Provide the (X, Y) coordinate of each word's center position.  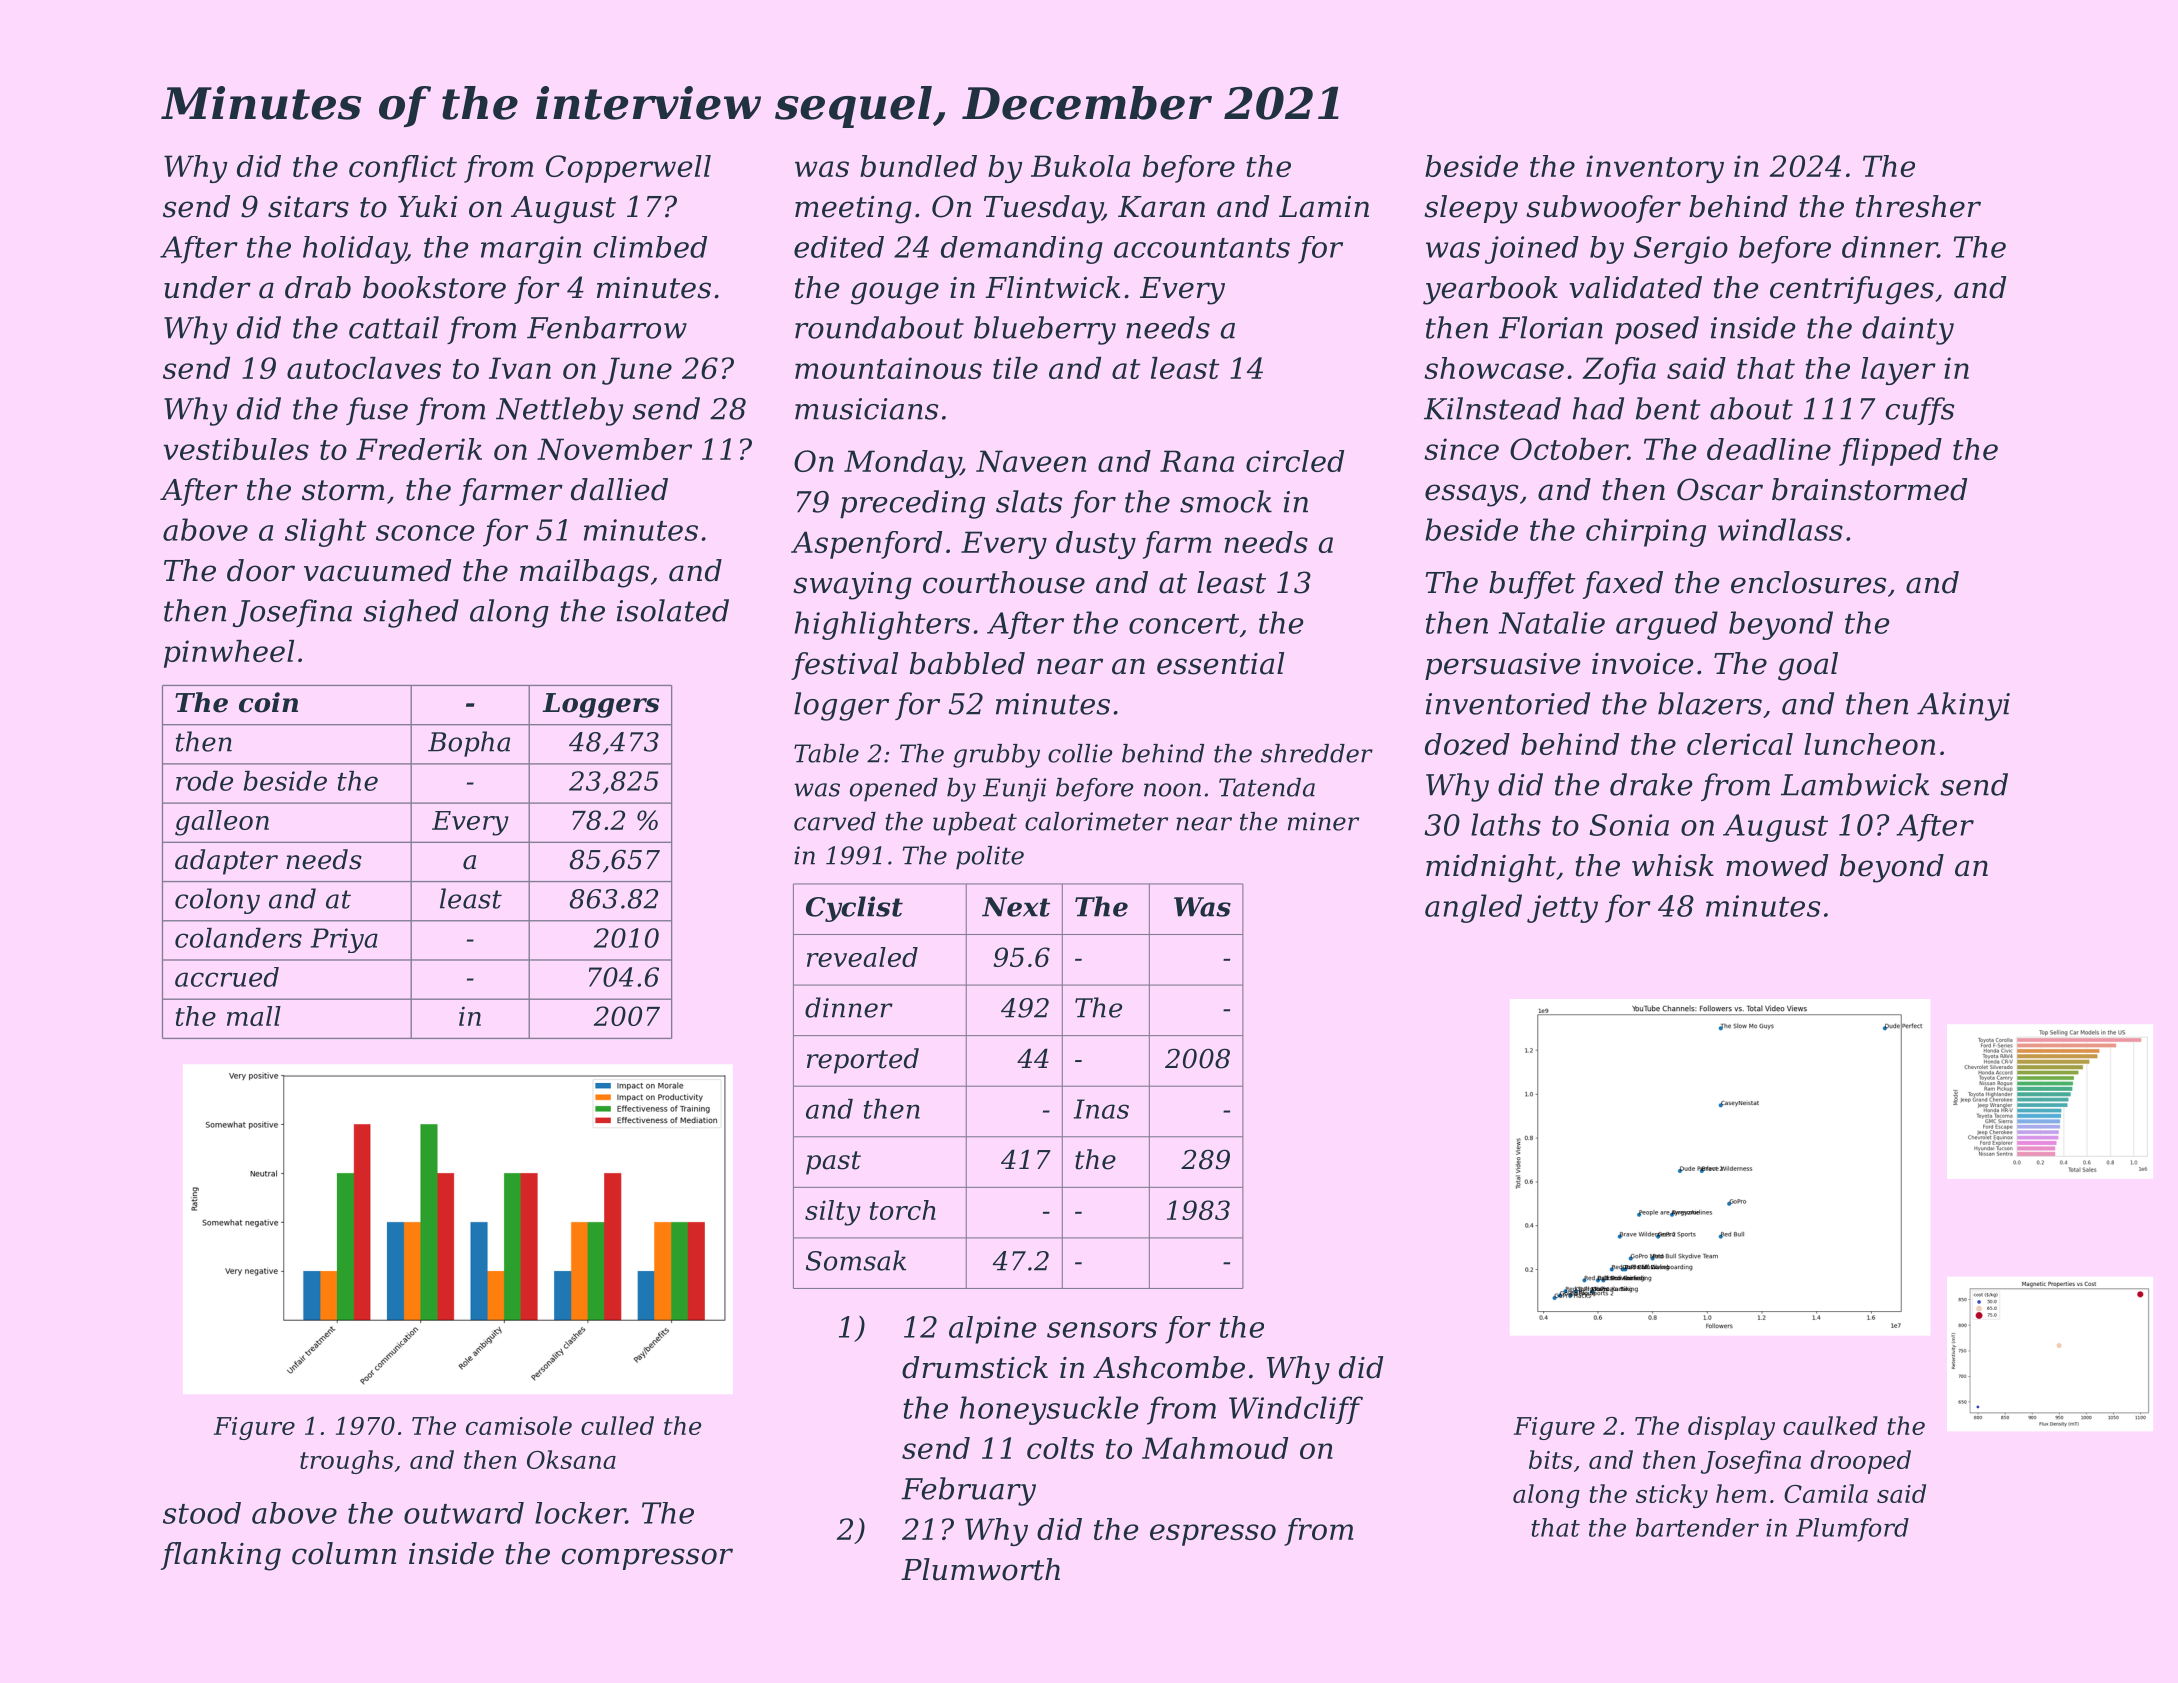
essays (1471, 495)
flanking (221, 1556)
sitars (308, 207)
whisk (1673, 865)
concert (1184, 624)
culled (617, 1425)
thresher (1918, 206)
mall (254, 1016)
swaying (852, 586)
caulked (1830, 1425)
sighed (411, 613)
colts (1060, 1448)
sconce (425, 533)
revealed (862, 957)
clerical (1740, 744)
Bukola (1080, 166)
